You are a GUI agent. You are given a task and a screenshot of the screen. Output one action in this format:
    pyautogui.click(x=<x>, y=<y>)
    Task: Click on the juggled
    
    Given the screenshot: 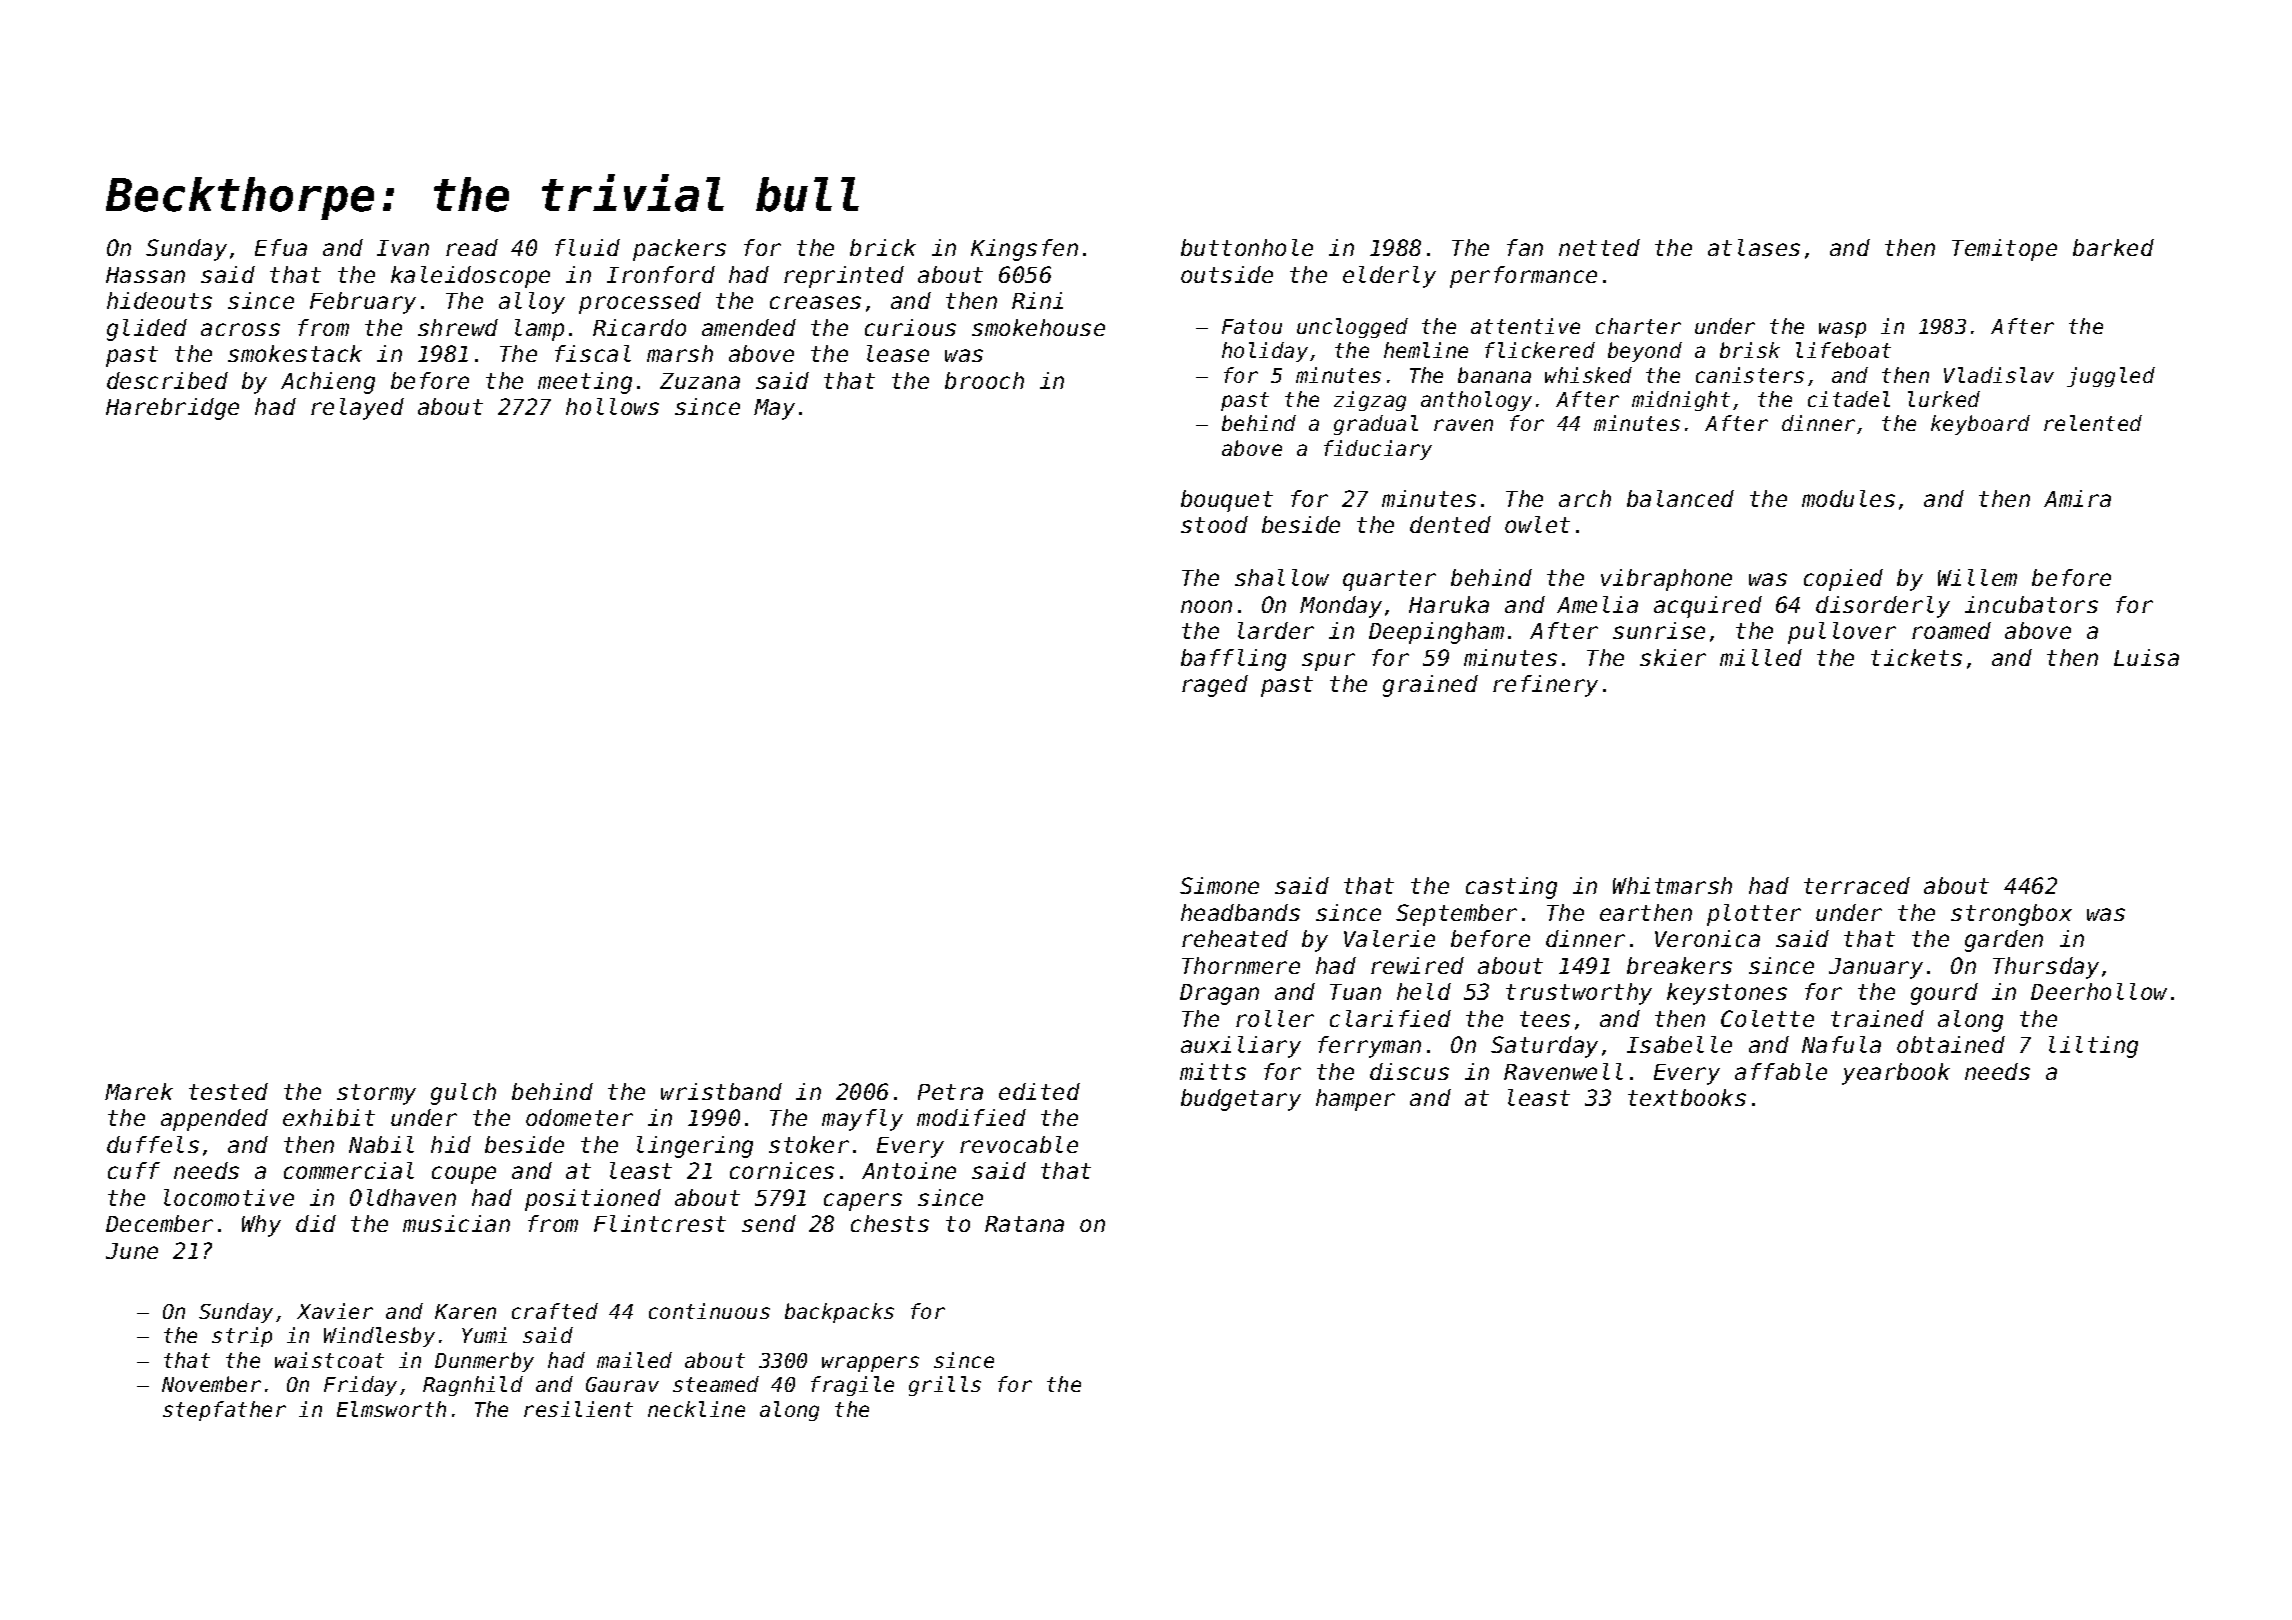 What is the action you would take?
    pyautogui.click(x=2111, y=377)
